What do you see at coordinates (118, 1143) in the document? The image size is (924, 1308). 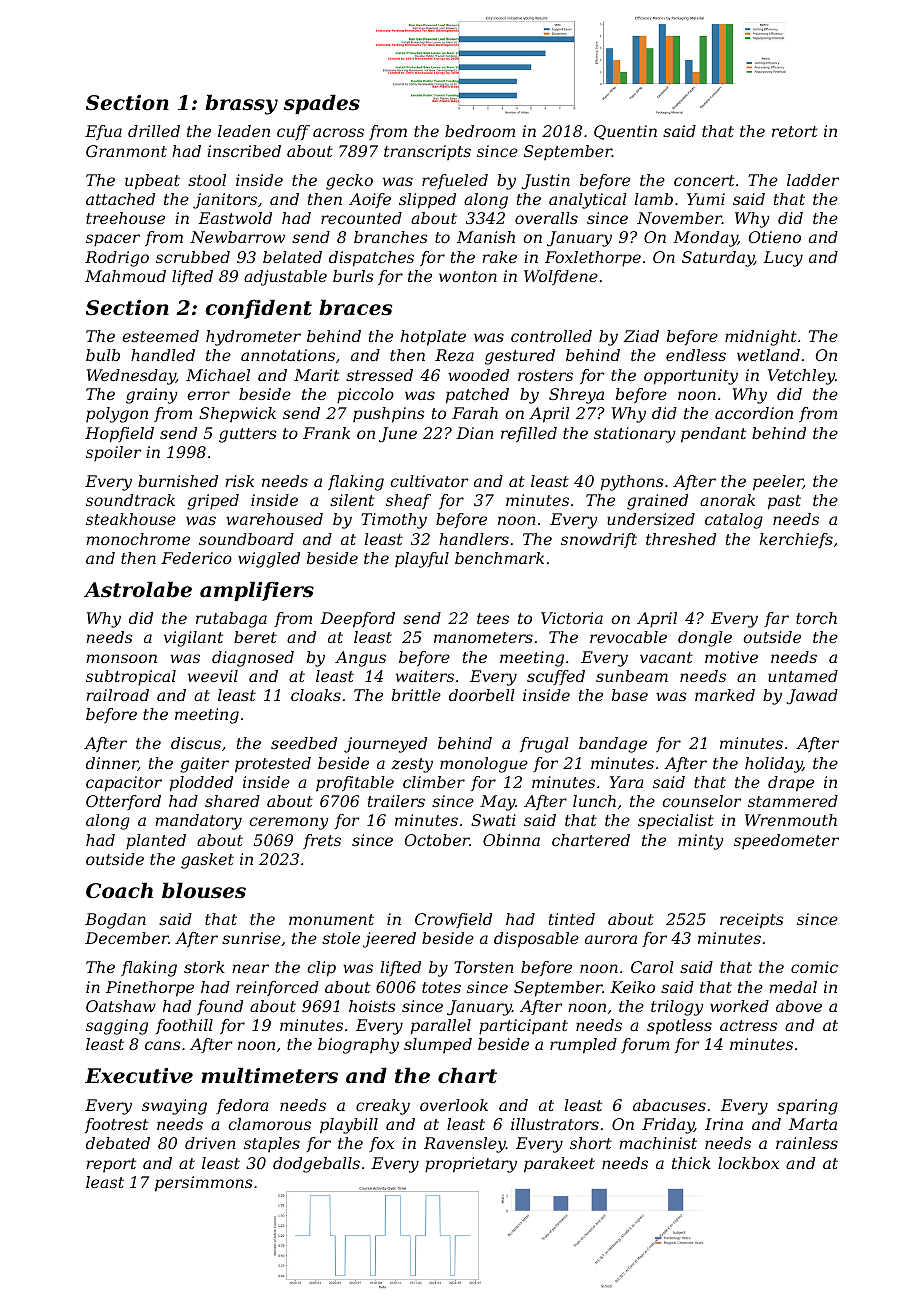 I see `debated` at bounding box center [118, 1143].
